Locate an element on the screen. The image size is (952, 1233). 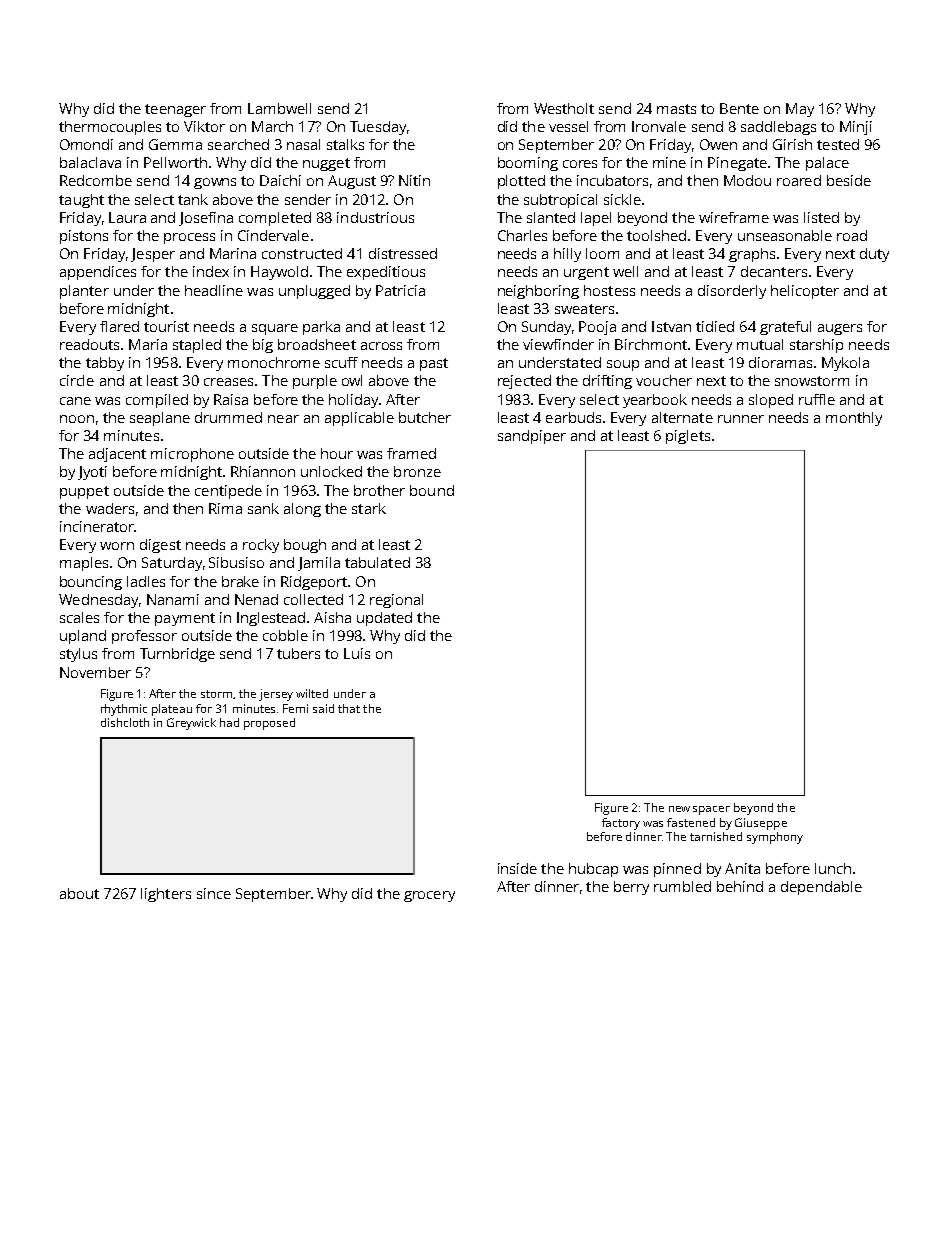
Jyoti is located at coordinates (92, 473).
